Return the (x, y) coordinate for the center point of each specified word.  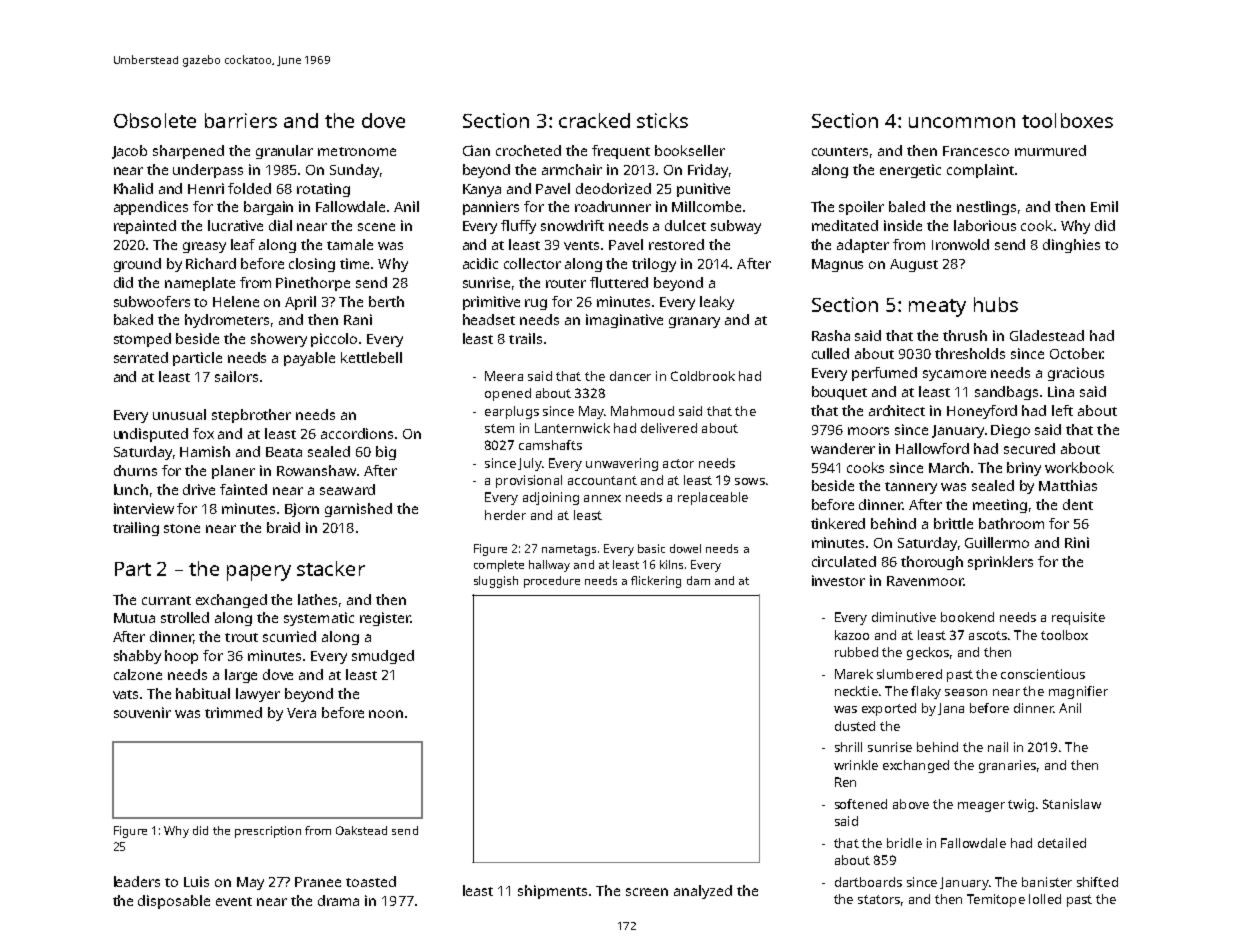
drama (338, 900)
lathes (317, 599)
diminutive (904, 617)
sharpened (188, 152)
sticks (662, 120)
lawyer (258, 695)
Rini (1077, 542)
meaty (937, 308)
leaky (717, 303)
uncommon (962, 122)
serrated (141, 357)
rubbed (856, 652)
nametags (569, 550)
